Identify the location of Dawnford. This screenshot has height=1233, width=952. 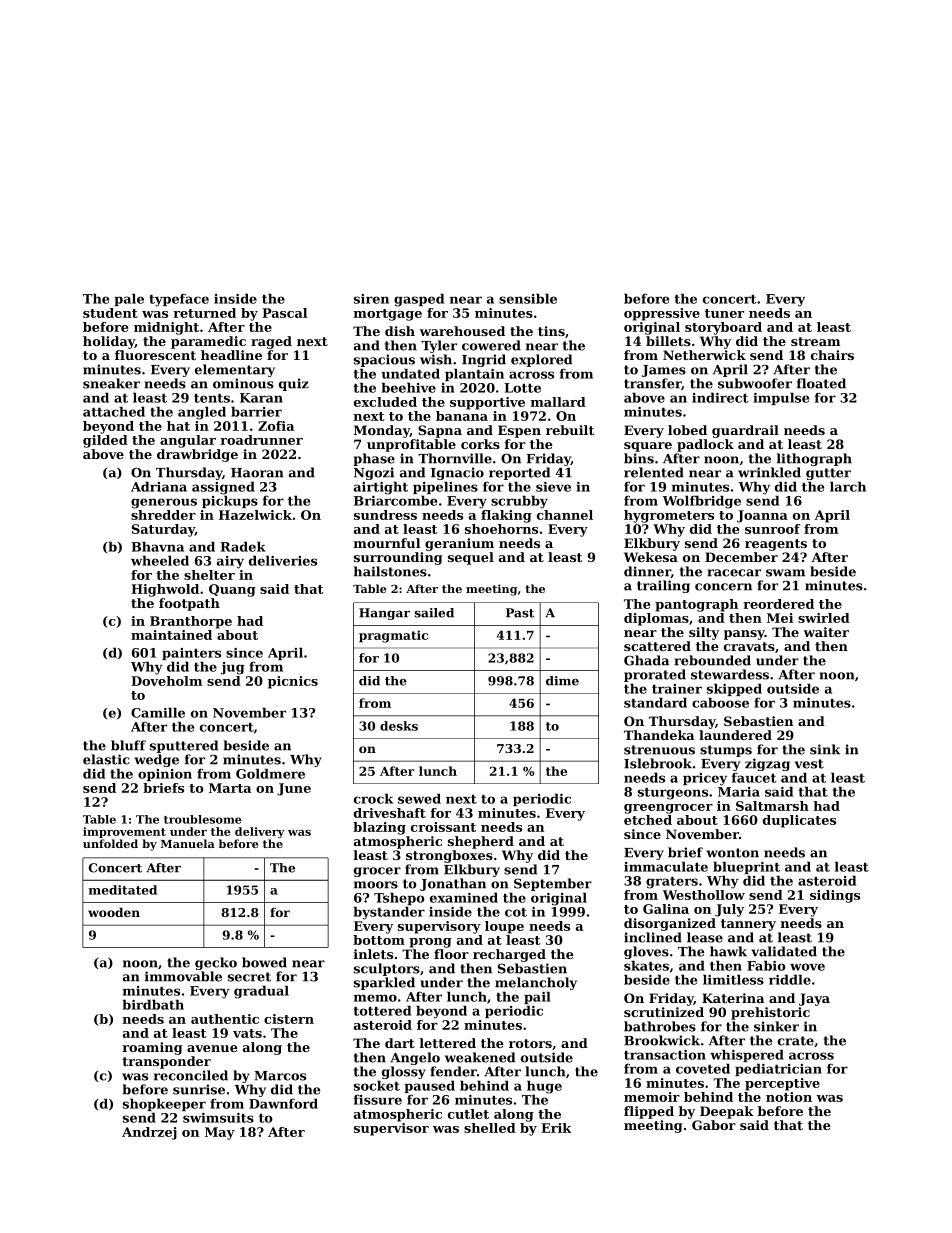
(283, 1103).
